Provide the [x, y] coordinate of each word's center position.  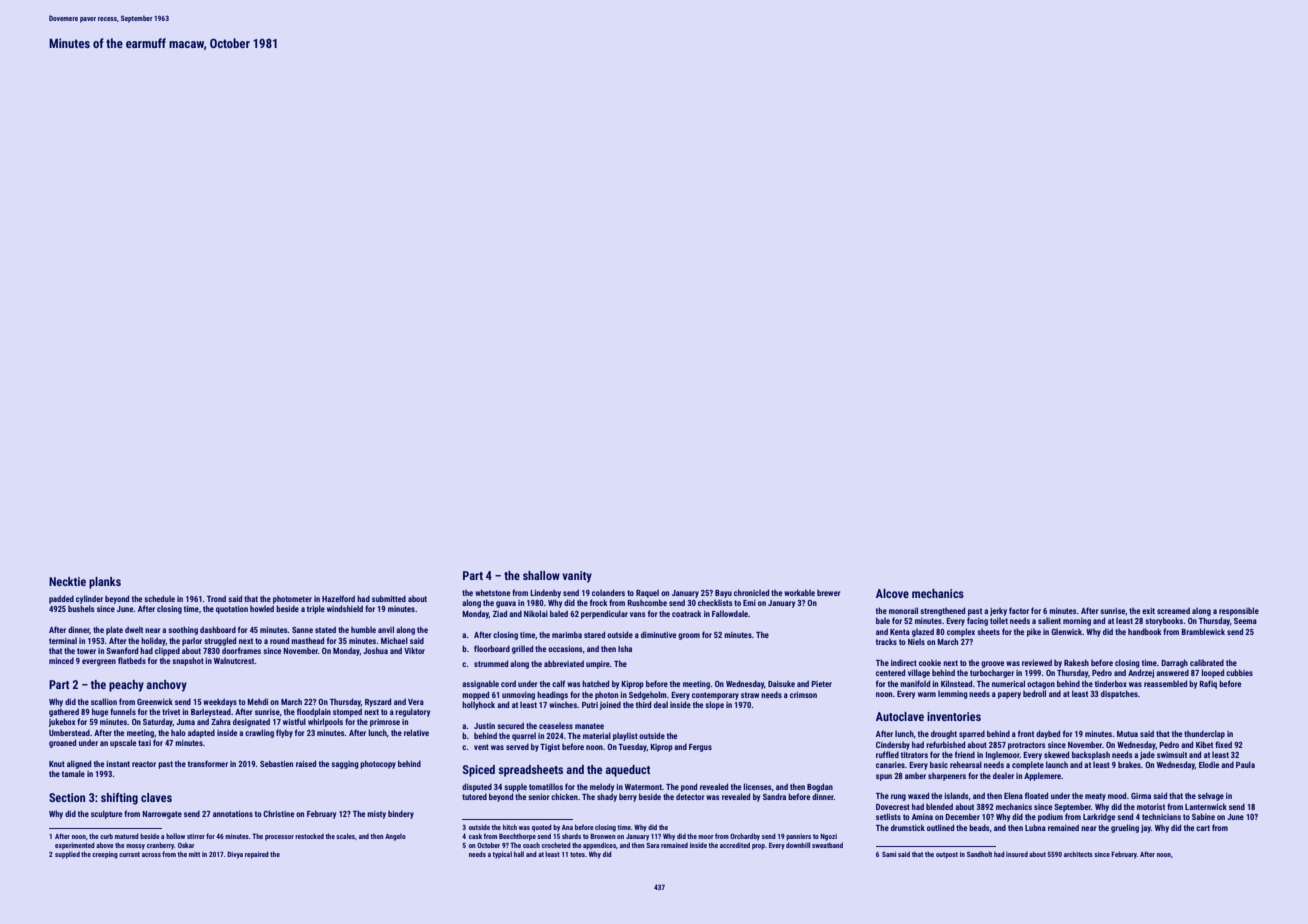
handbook [1144, 631]
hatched [595, 683]
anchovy [166, 686]
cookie [930, 662]
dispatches [1119, 694]
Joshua [375, 650]
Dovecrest [893, 807]
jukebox [62, 722]
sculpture [106, 814]
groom [689, 636]
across [151, 855]
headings [552, 695]
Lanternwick [1206, 806]
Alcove [892, 593]
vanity [577, 577]
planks [105, 583]
